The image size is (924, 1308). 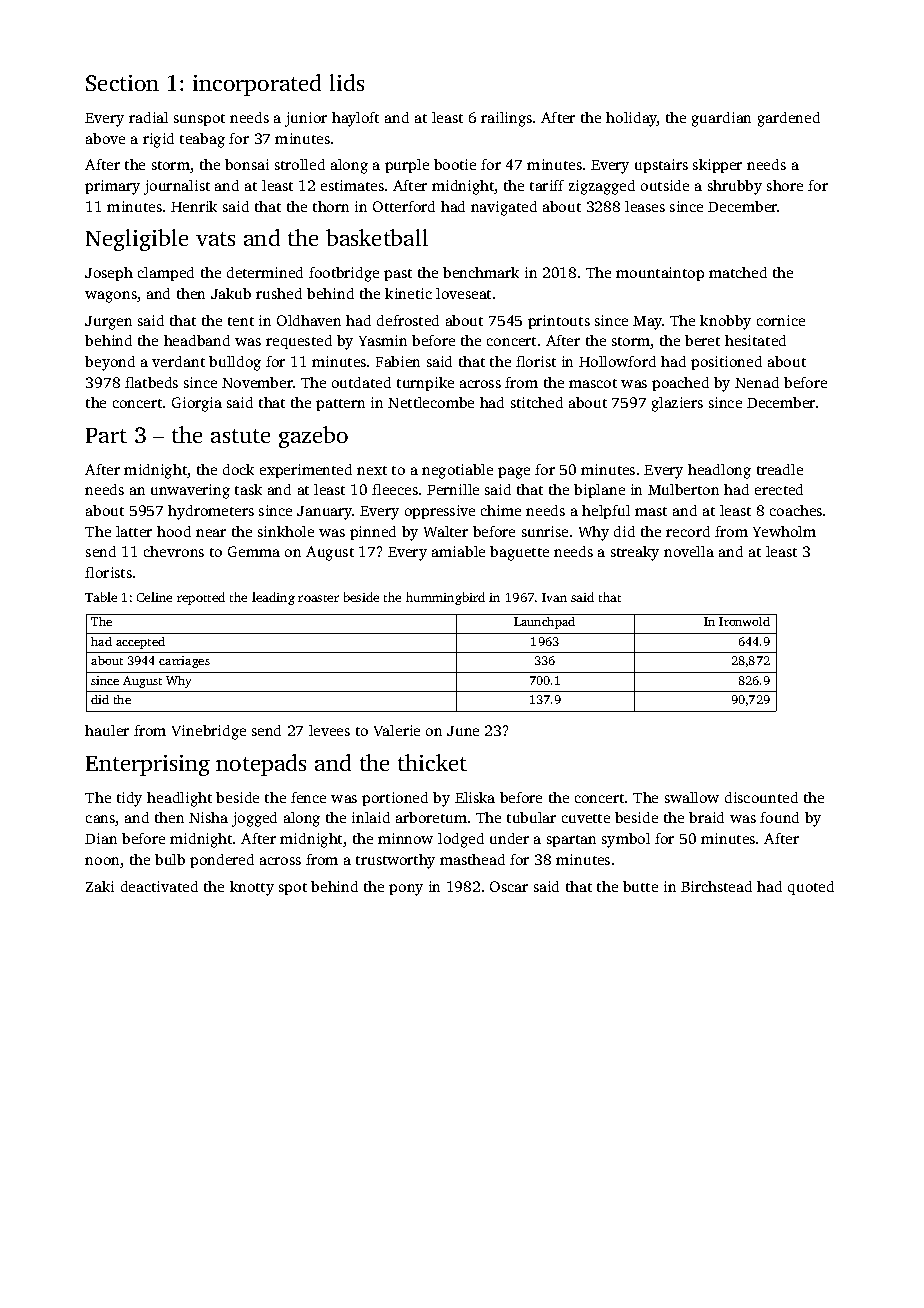 I want to click on pony, so click(x=406, y=890).
